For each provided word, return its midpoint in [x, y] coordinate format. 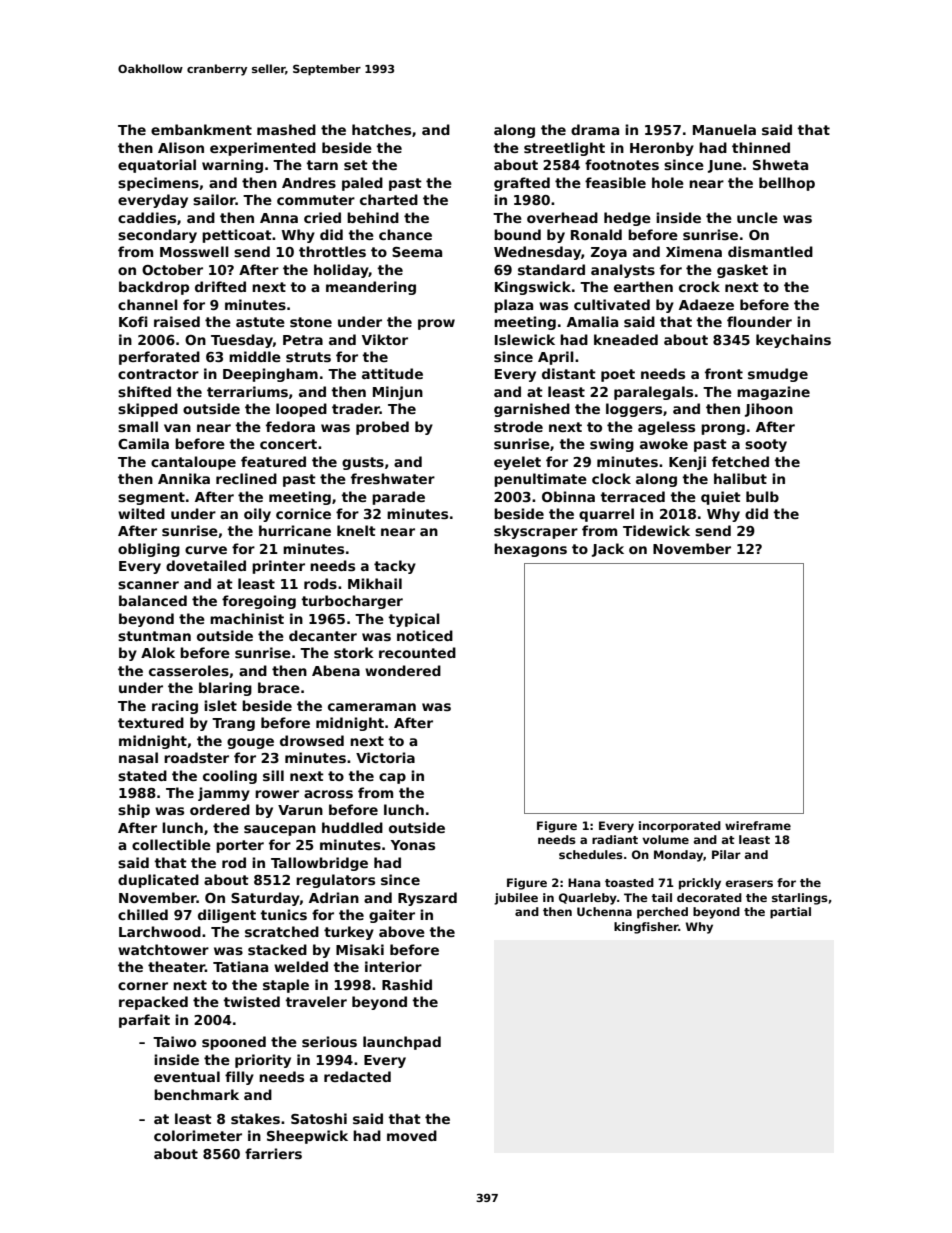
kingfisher [646, 928]
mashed [286, 129]
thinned [761, 147]
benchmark [196, 1094]
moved [412, 1135]
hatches [381, 129]
